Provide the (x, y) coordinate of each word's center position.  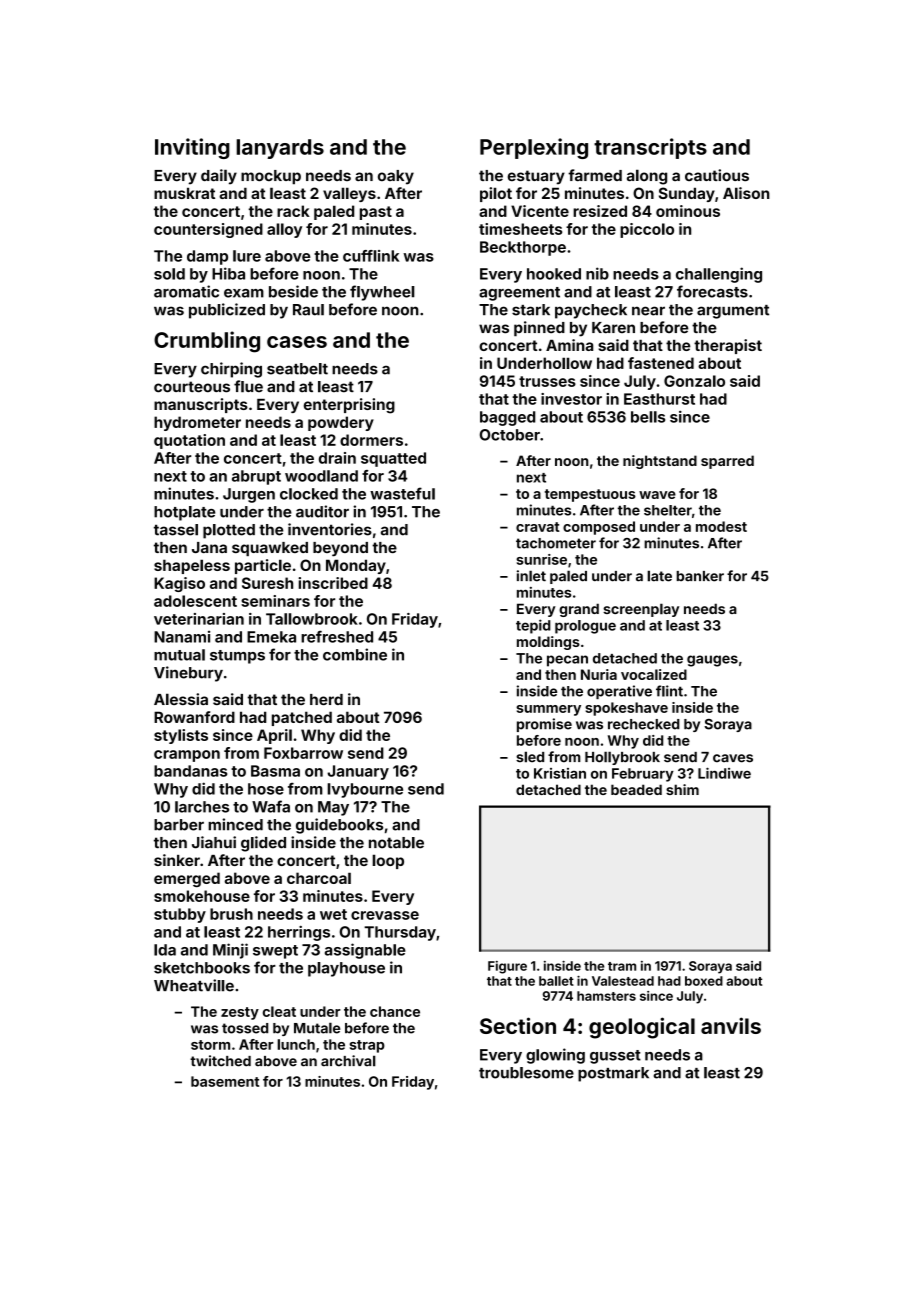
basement (225, 1081)
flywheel (382, 293)
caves (733, 758)
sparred (727, 462)
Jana (209, 547)
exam (244, 293)
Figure (507, 967)
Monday (356, 566)
